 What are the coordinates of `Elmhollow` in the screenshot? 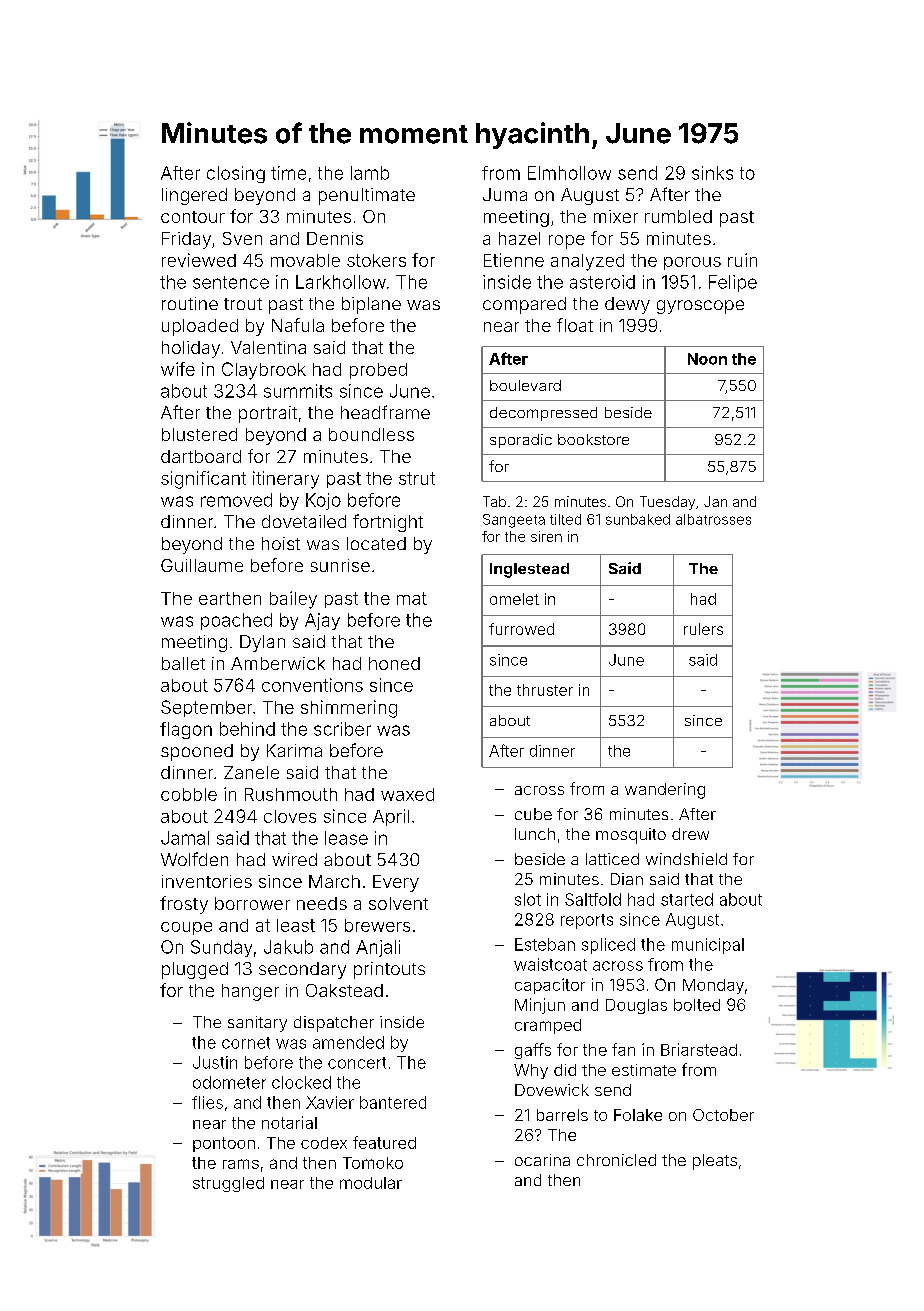 It's located at (569, 173).
